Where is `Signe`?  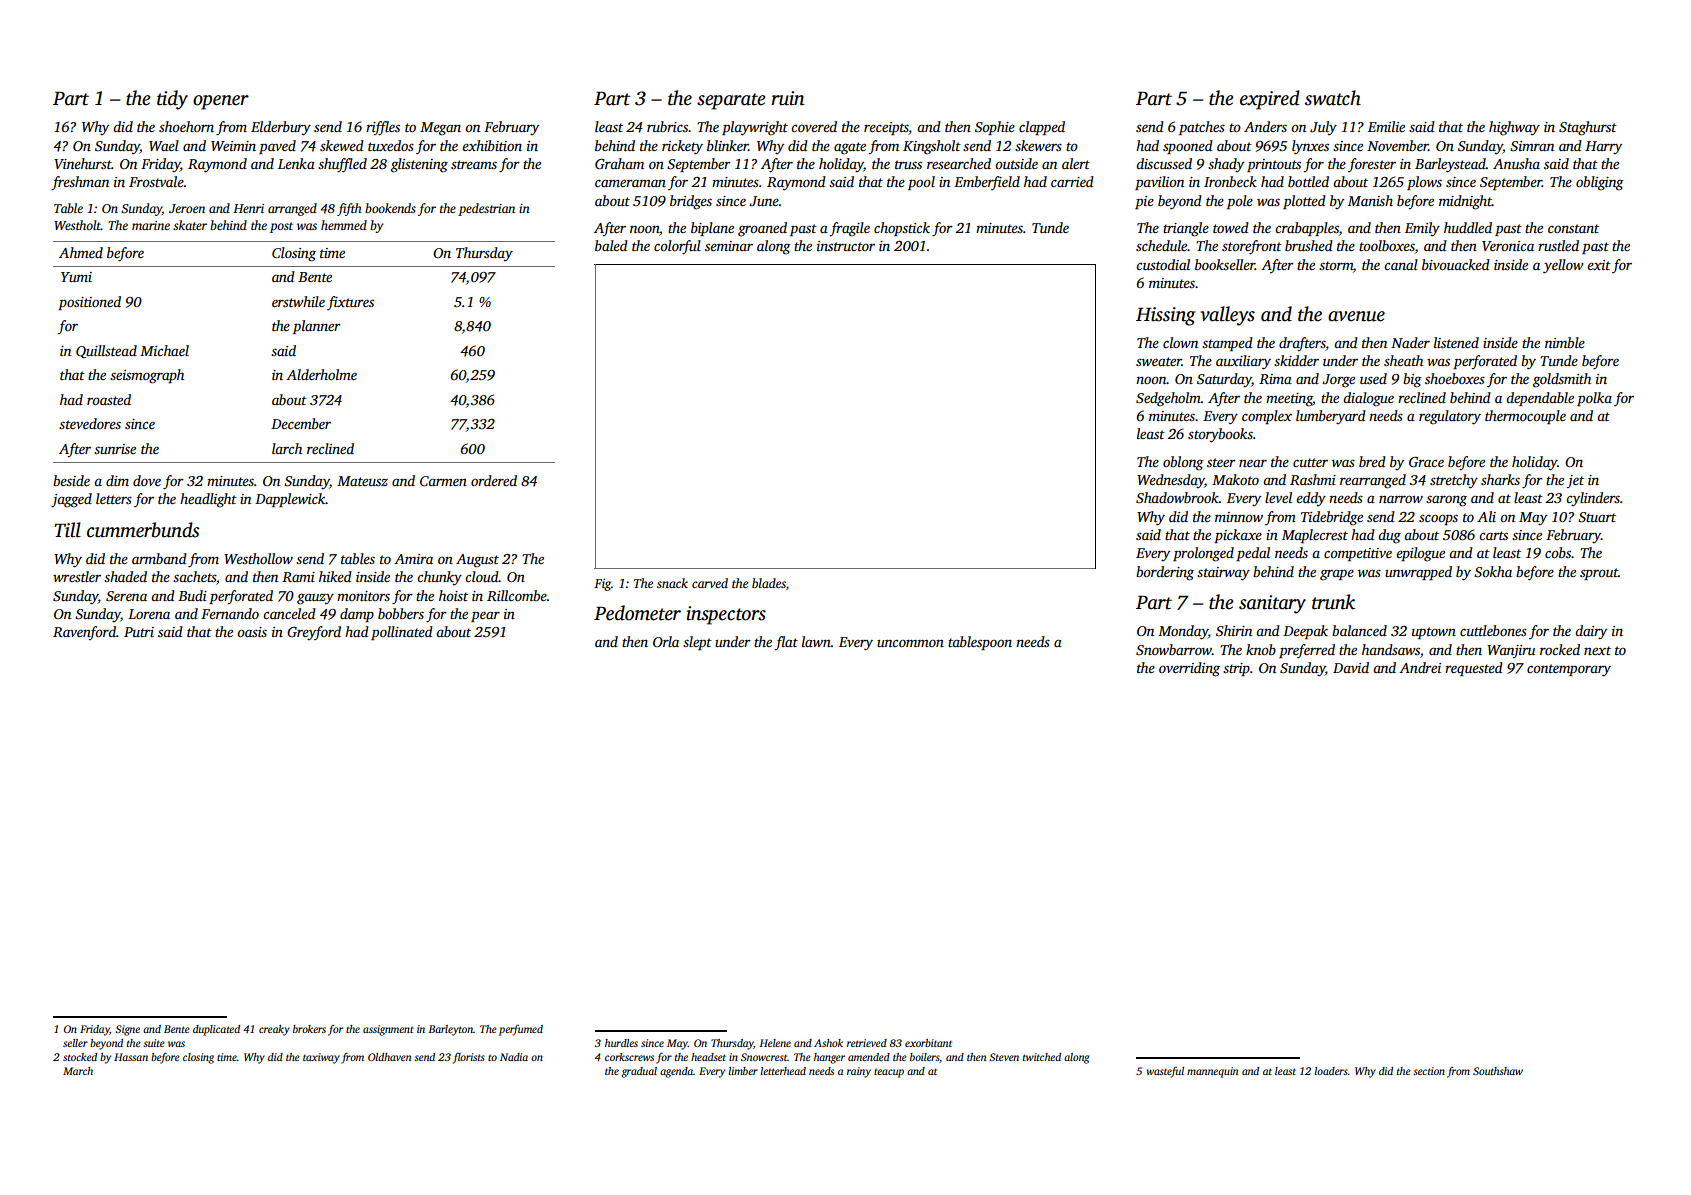 Signe is located at coordinates (127, 1030).
